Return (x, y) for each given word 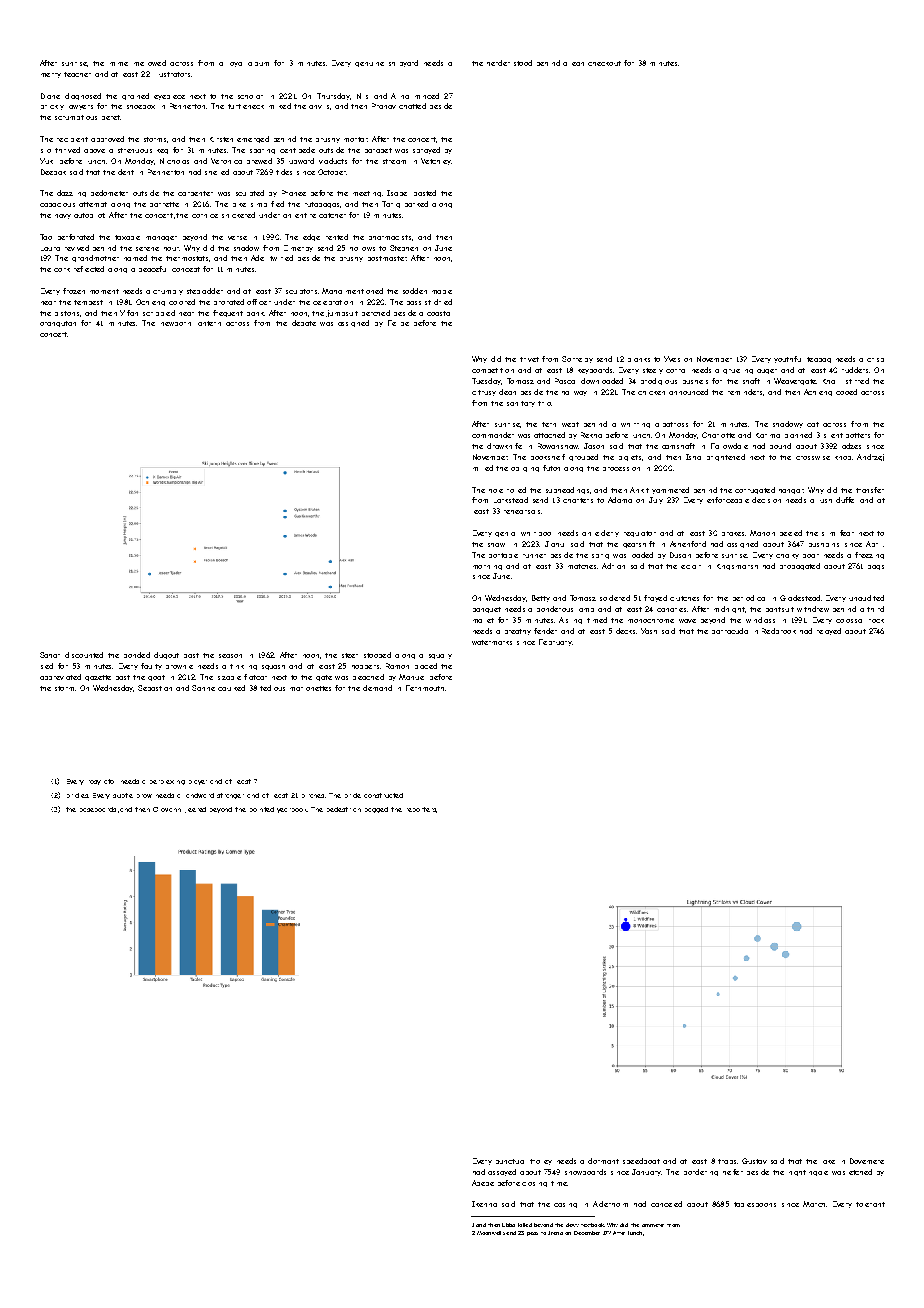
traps (727, 1161)
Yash (649, 631)
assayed (502, 1172)
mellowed (150, 63)
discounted (84, 655)
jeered (195, 810)
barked (416, 204)
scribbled (159, 313)
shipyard (403, 63)
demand (377, 688)
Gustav (754, 1161)
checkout (604, 63)
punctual (510, 1161)
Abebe (483, 1183)
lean (578, 64)
